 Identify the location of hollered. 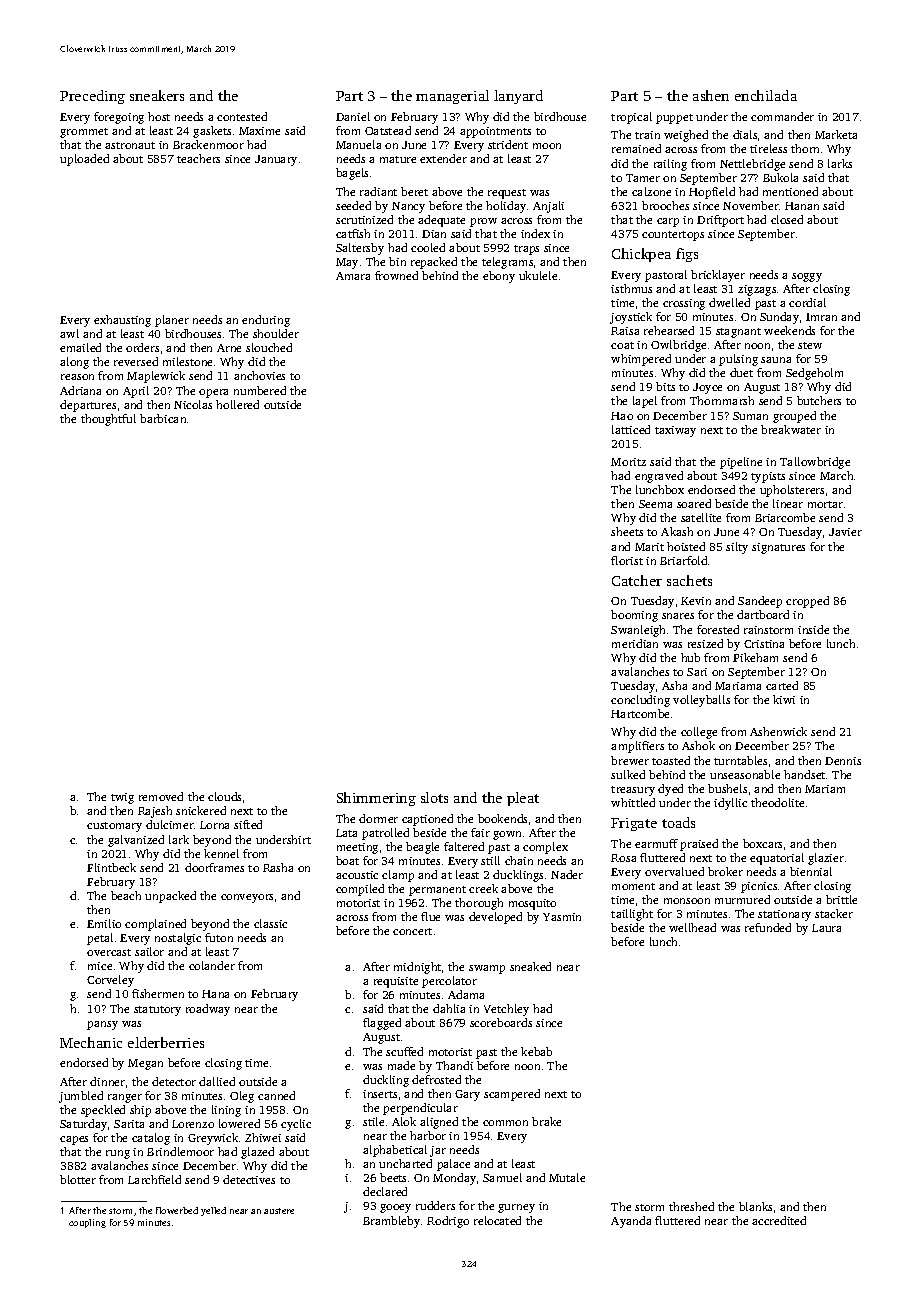
(237, 404).
